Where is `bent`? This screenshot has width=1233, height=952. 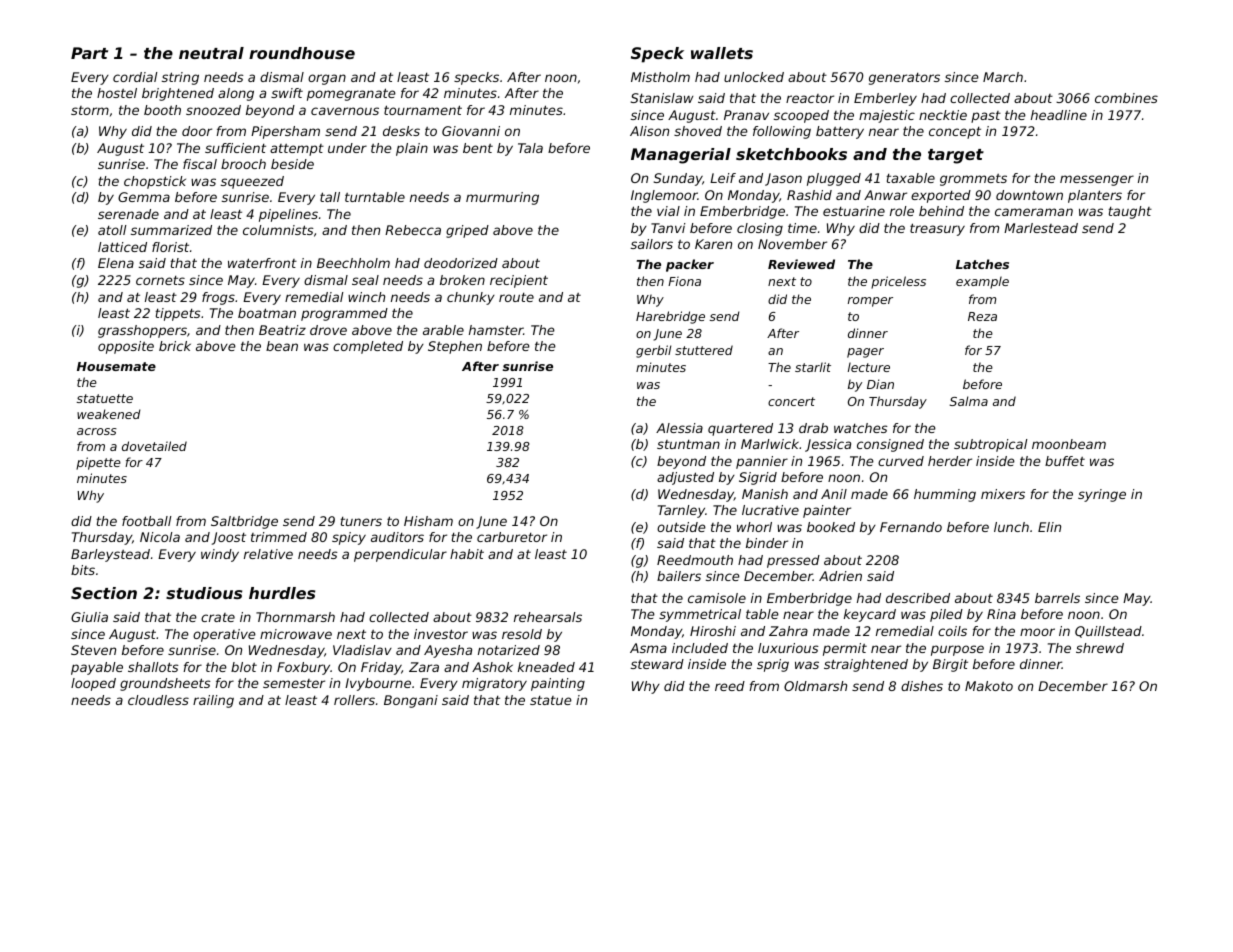
bent is located at coordinates (478, 148).
